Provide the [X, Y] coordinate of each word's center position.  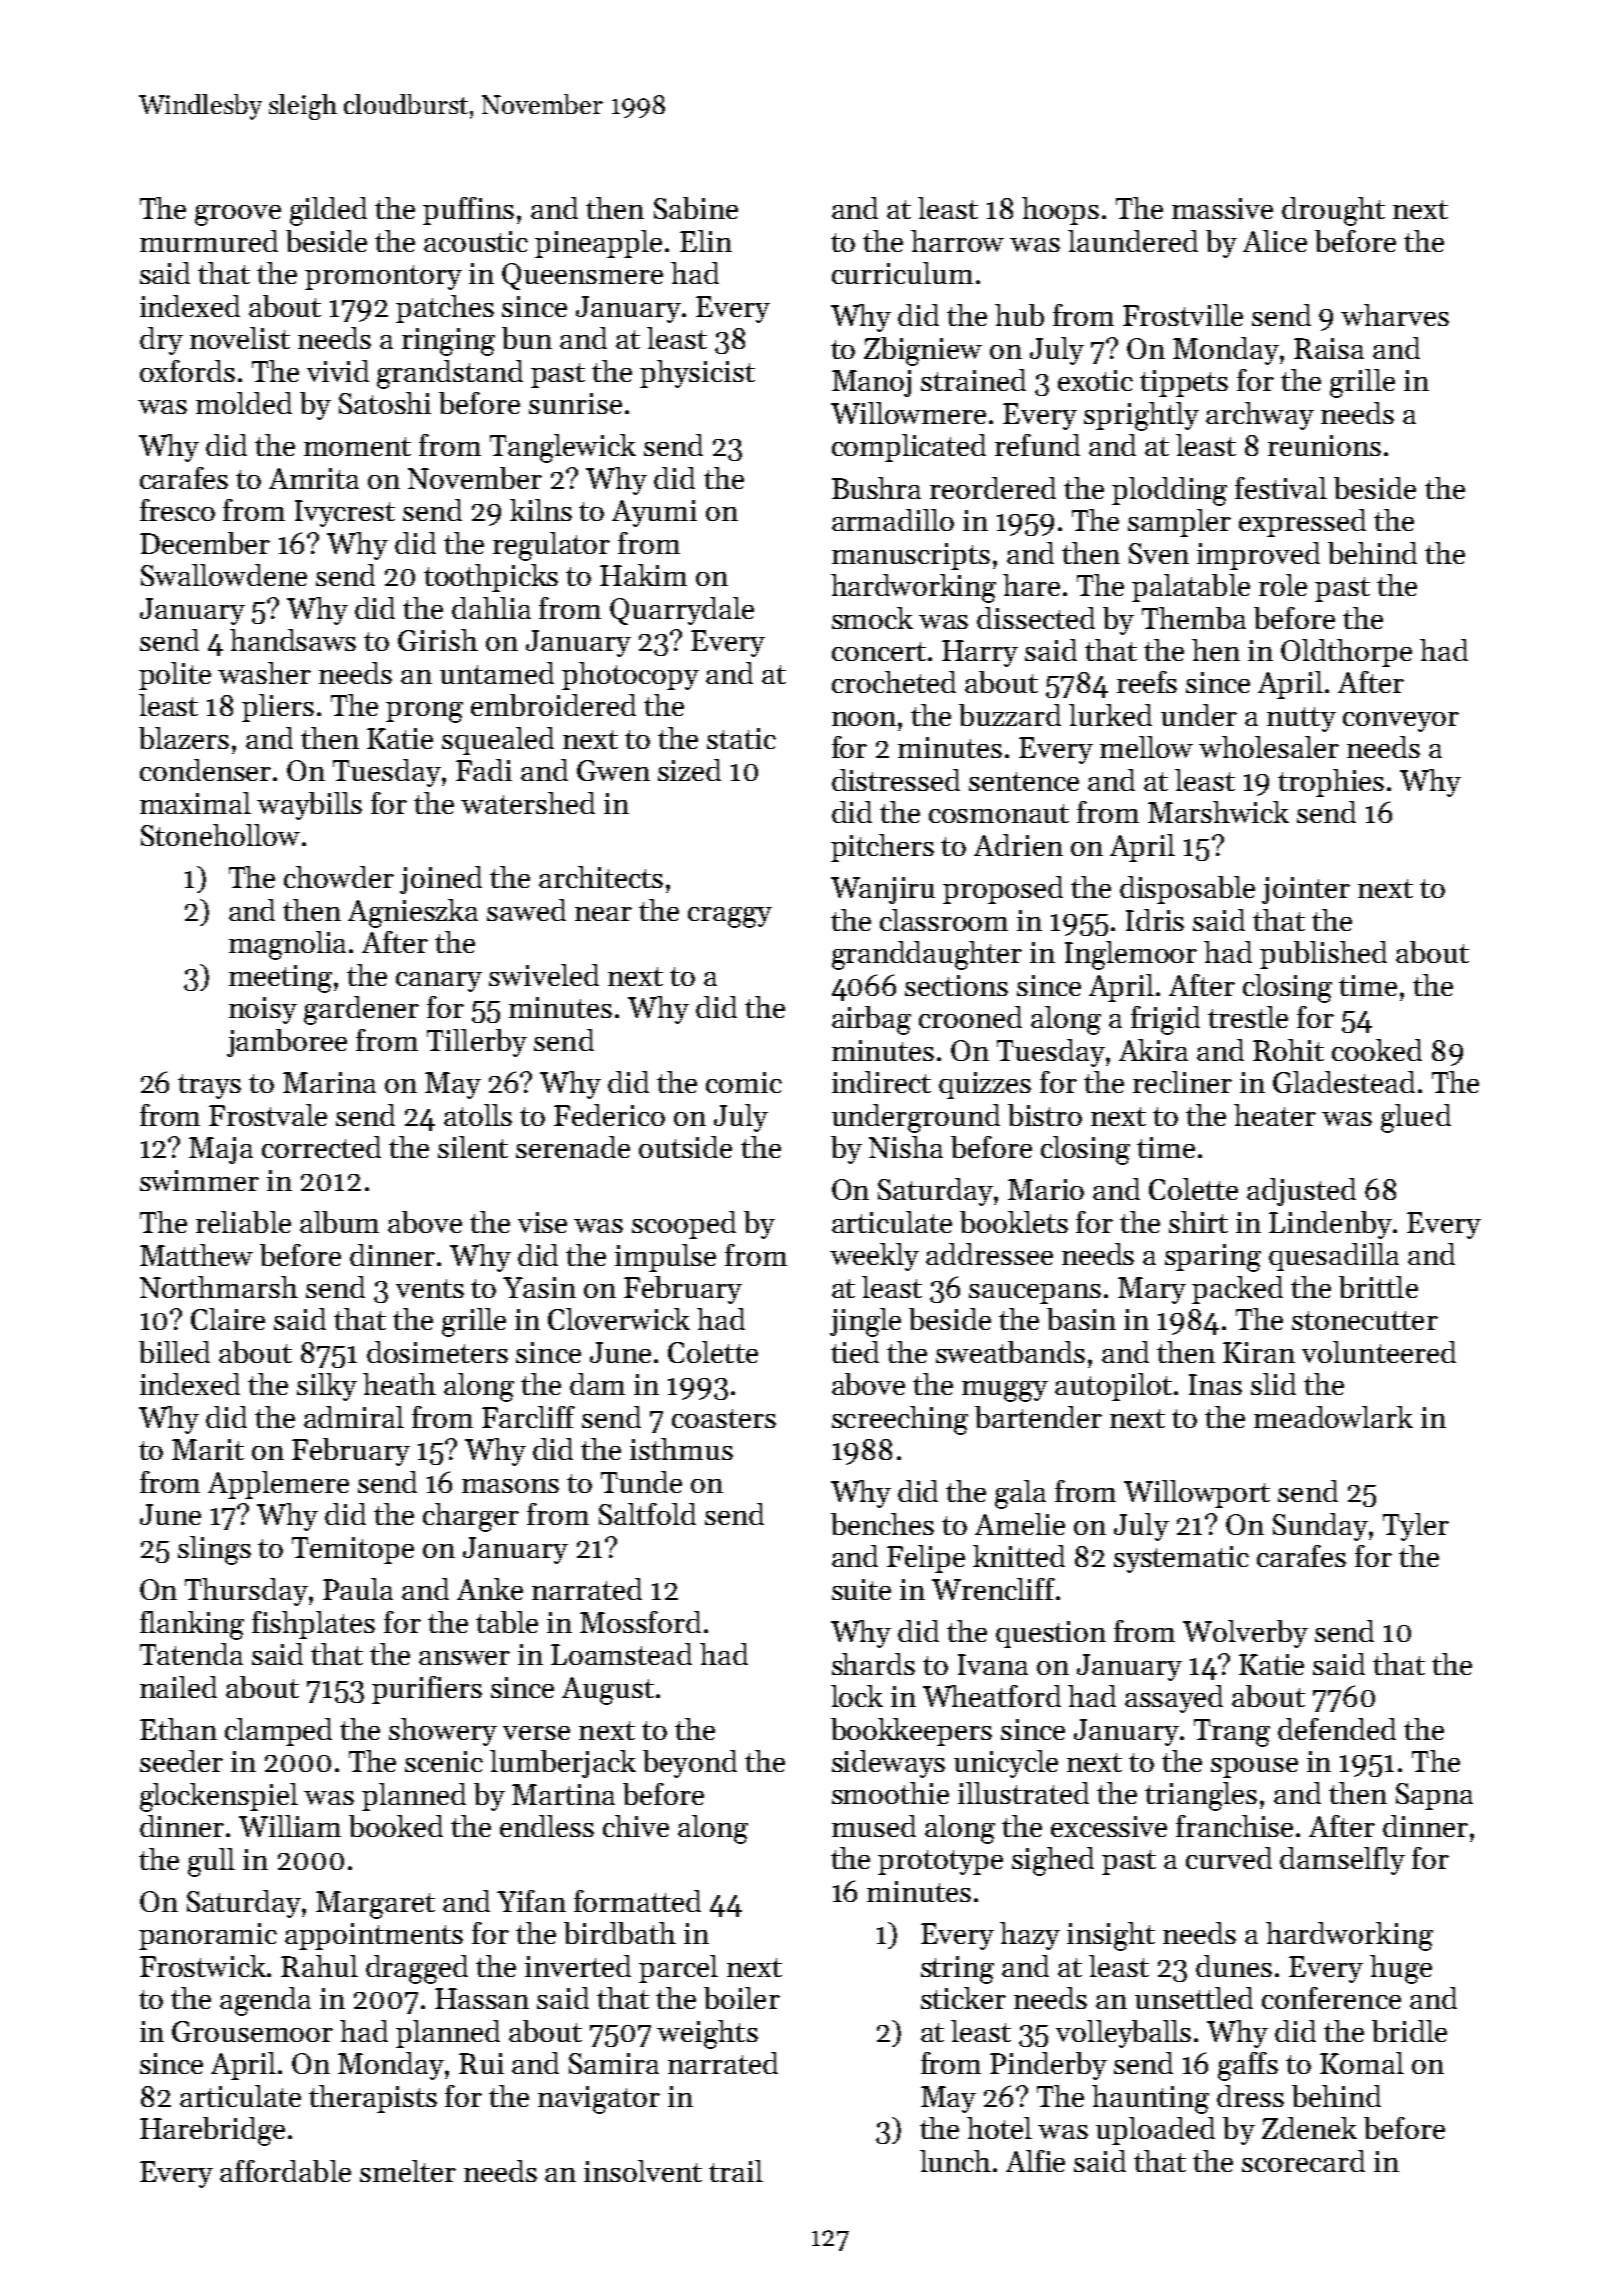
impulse [665, 1258]
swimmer [199, 1180]
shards [873, 1664]
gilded [328, 211]
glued [1416, 1118]
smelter [408, 2171]
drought [1333, 211]
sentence [1024, 781]
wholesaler [1269, 747]
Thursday [246, 1592]
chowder [339, 877]
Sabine [696, 208]
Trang [1232, 1733]
